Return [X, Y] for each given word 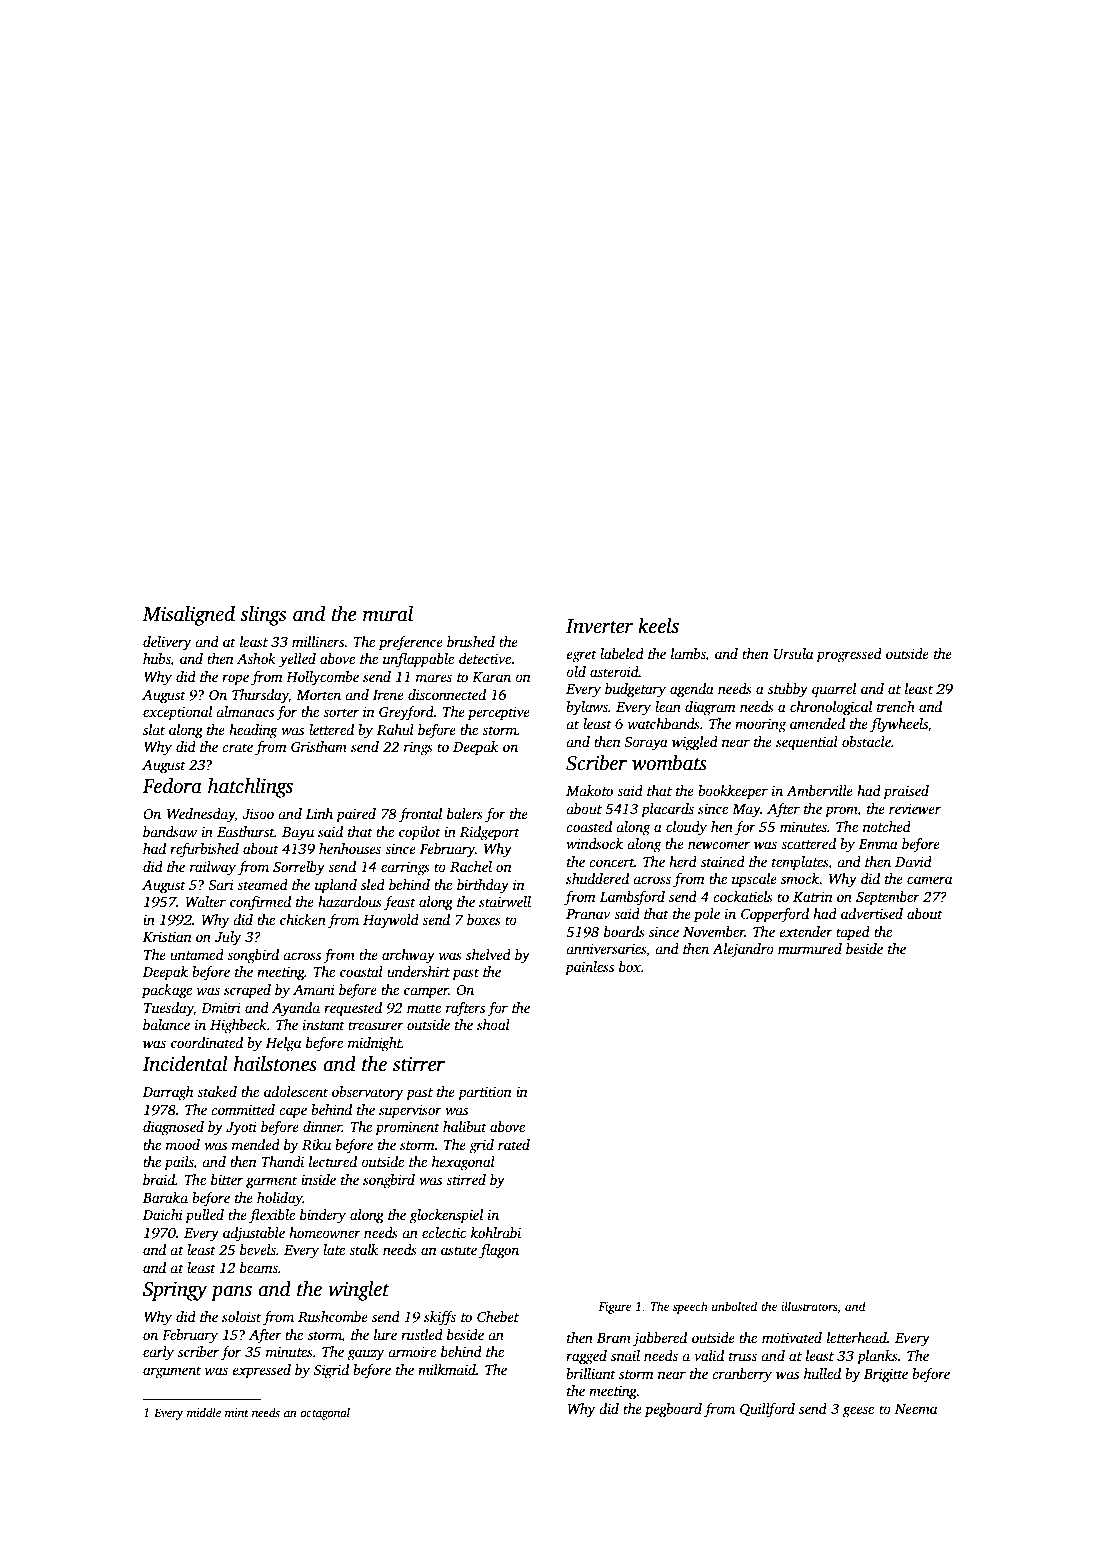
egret [581, 656]
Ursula [793, 653]
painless [589, 968]
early [158, 1353]
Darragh [168, 1093]
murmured [810, 948]
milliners [318, 641]
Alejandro [743, 950]
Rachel [471, 866]
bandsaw [170, 831]
